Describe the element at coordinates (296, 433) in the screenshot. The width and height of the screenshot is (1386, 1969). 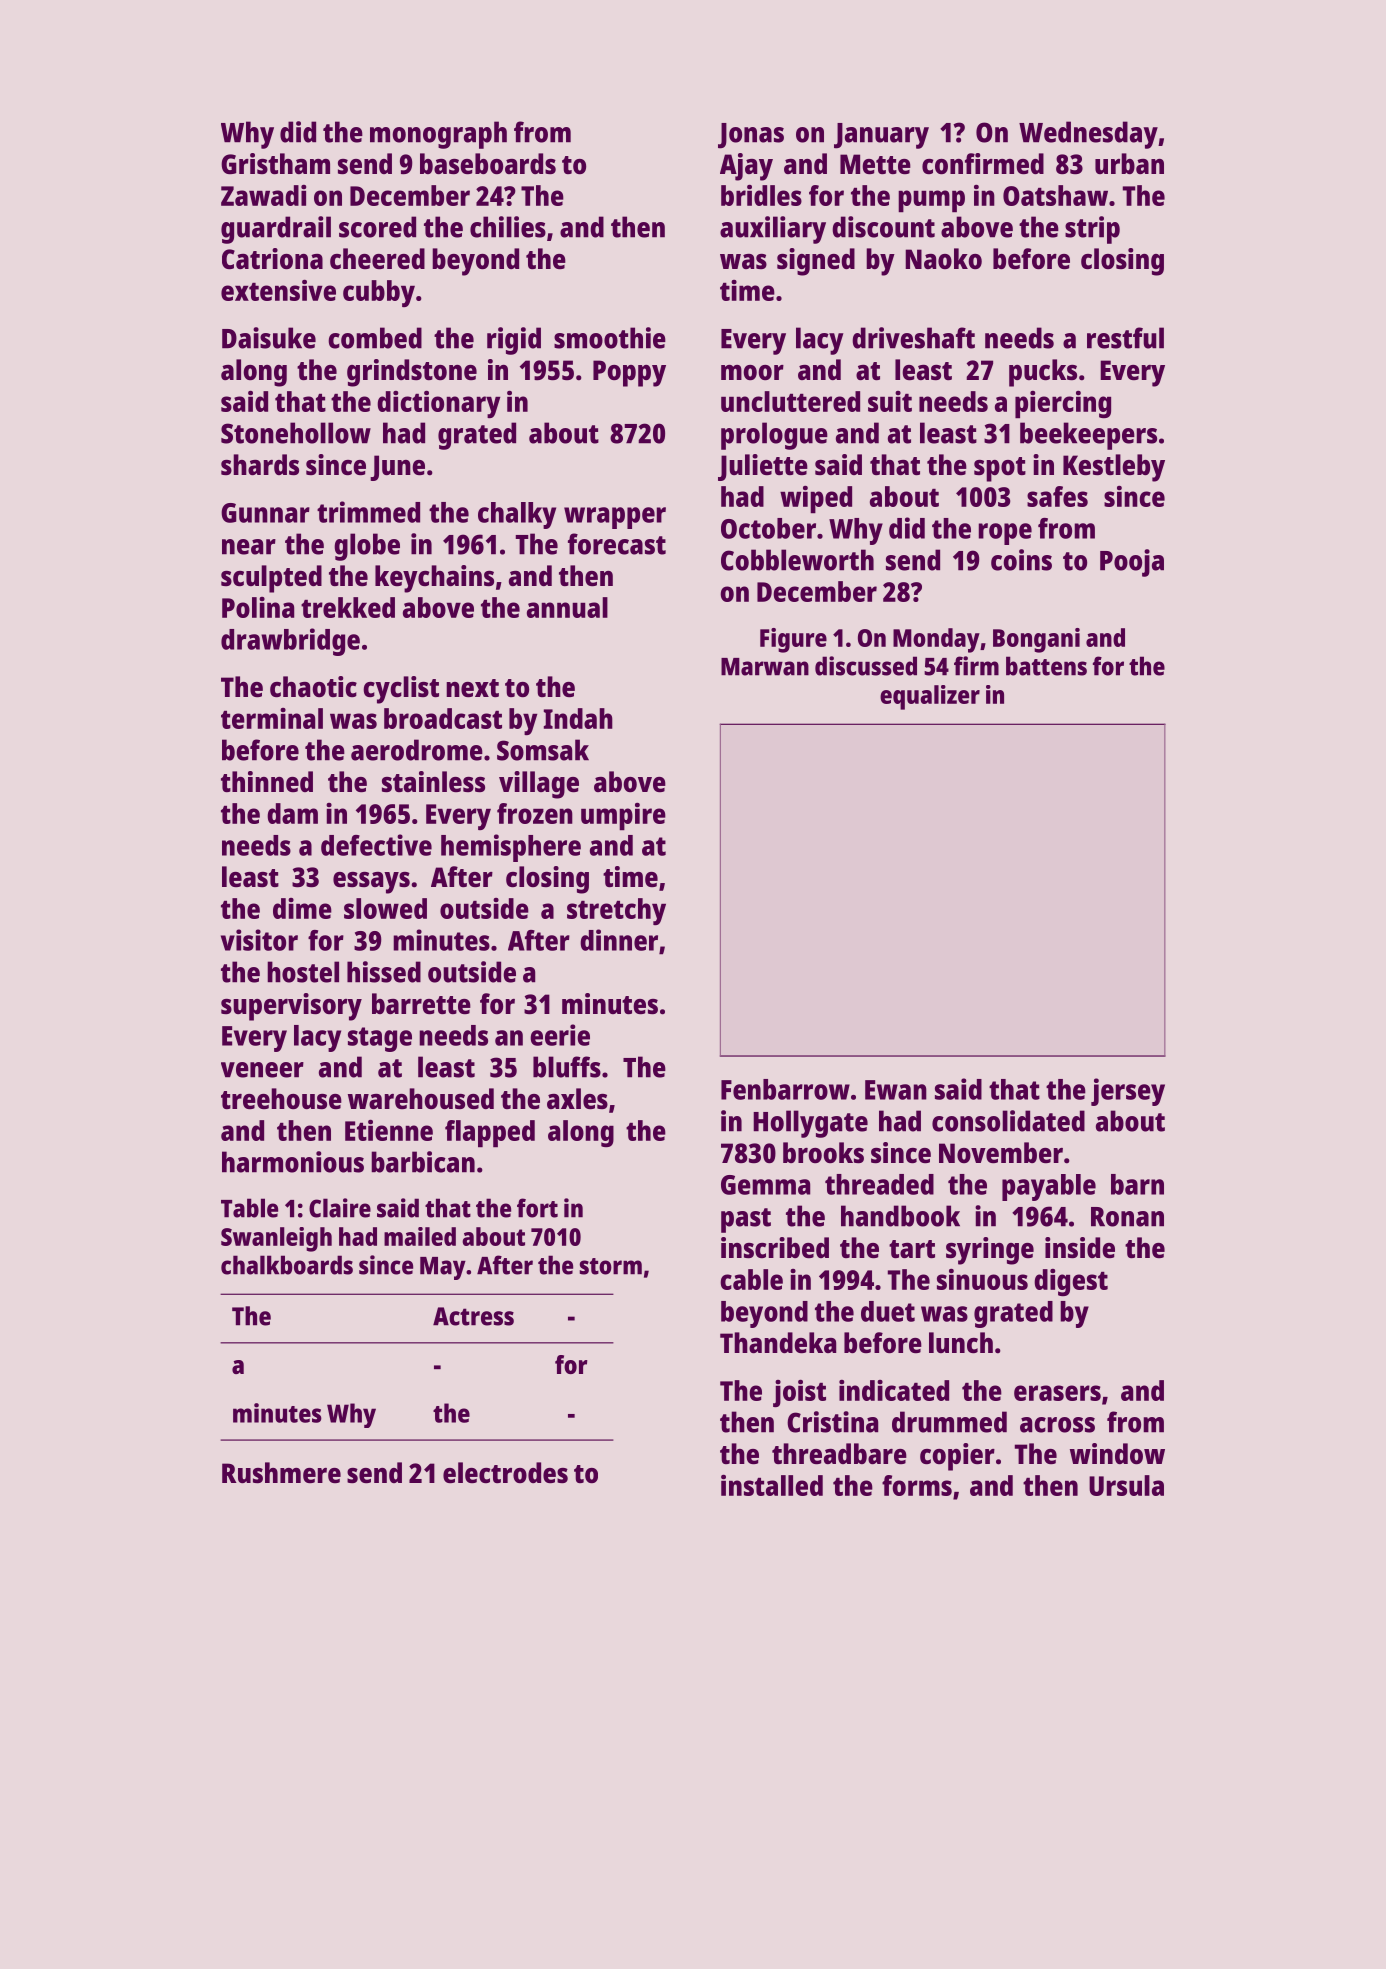
I see `Stonehollow` at that location.
